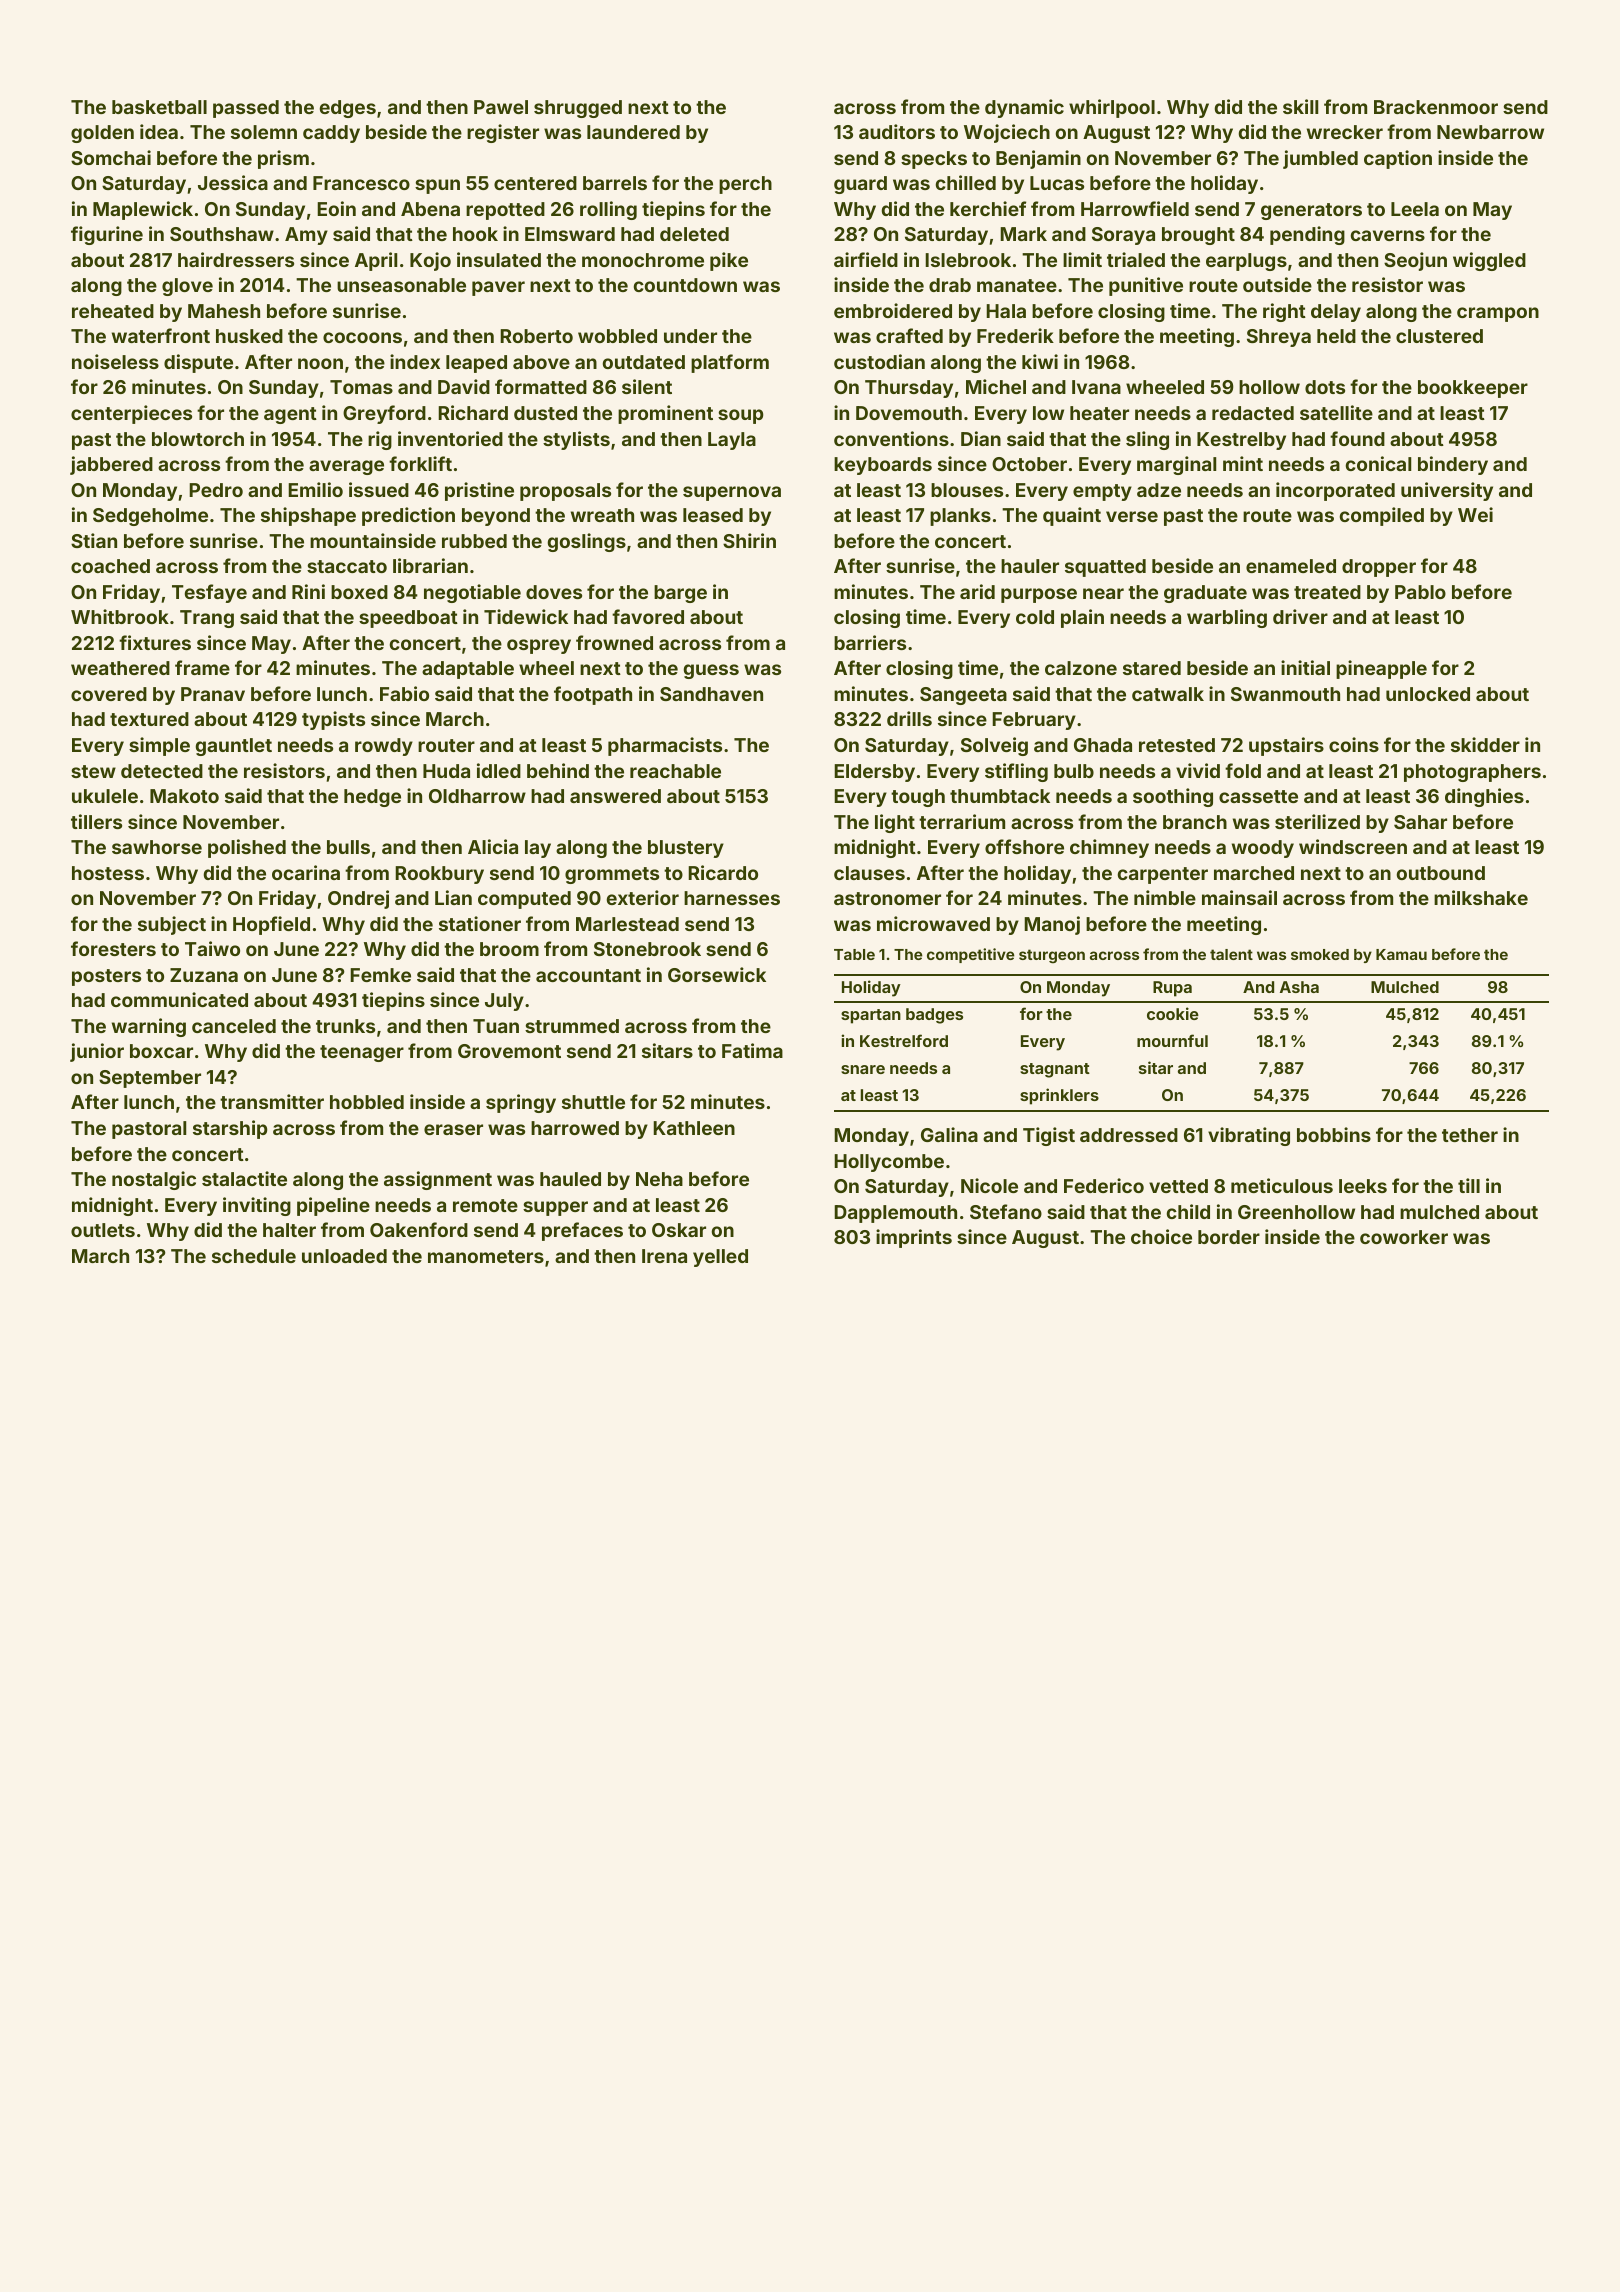  What do you see at coordinates (1165, 897) in the document?
I see `nimble` at bounding box center [1165, 897].
